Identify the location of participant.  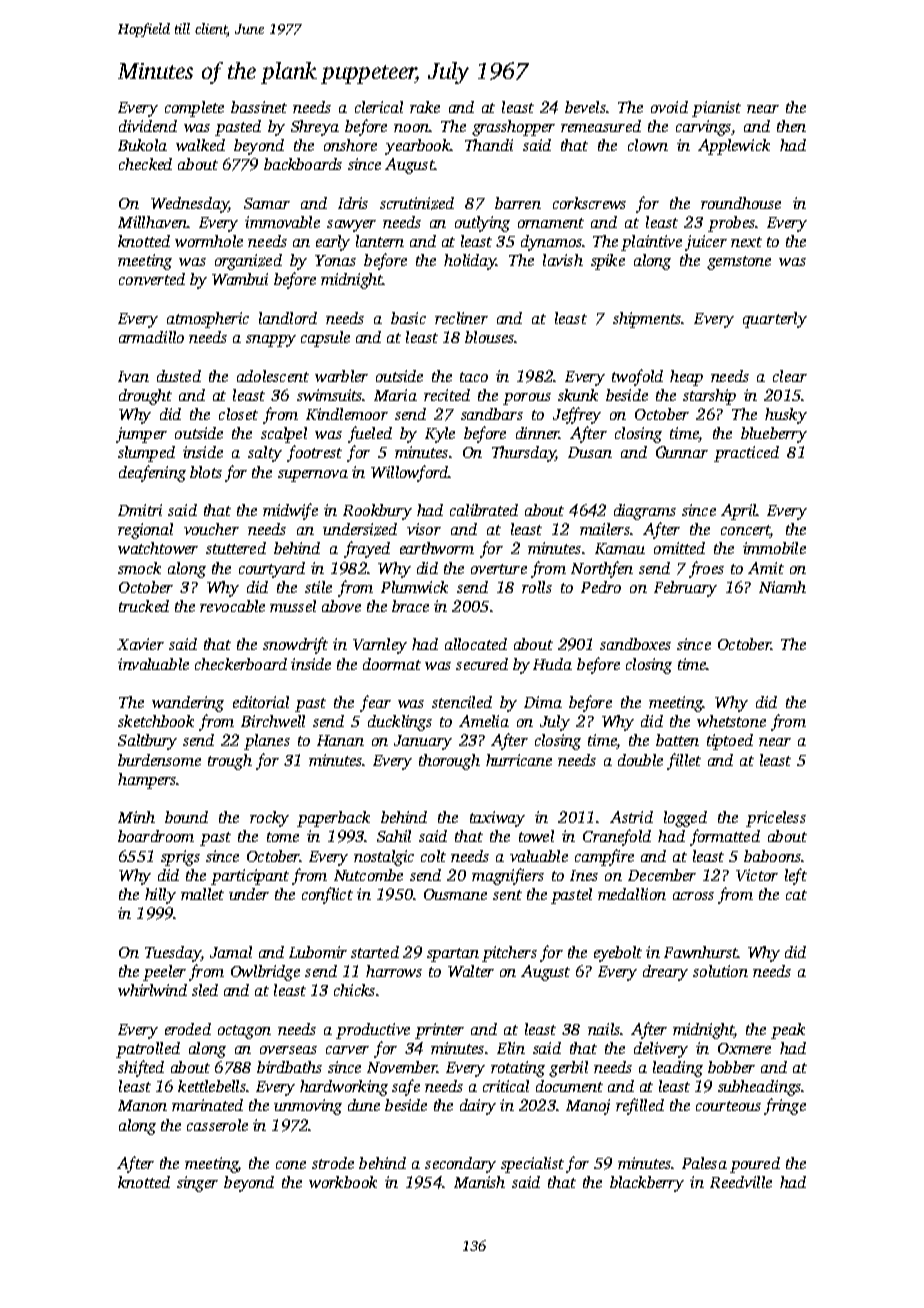
(250, 877).
